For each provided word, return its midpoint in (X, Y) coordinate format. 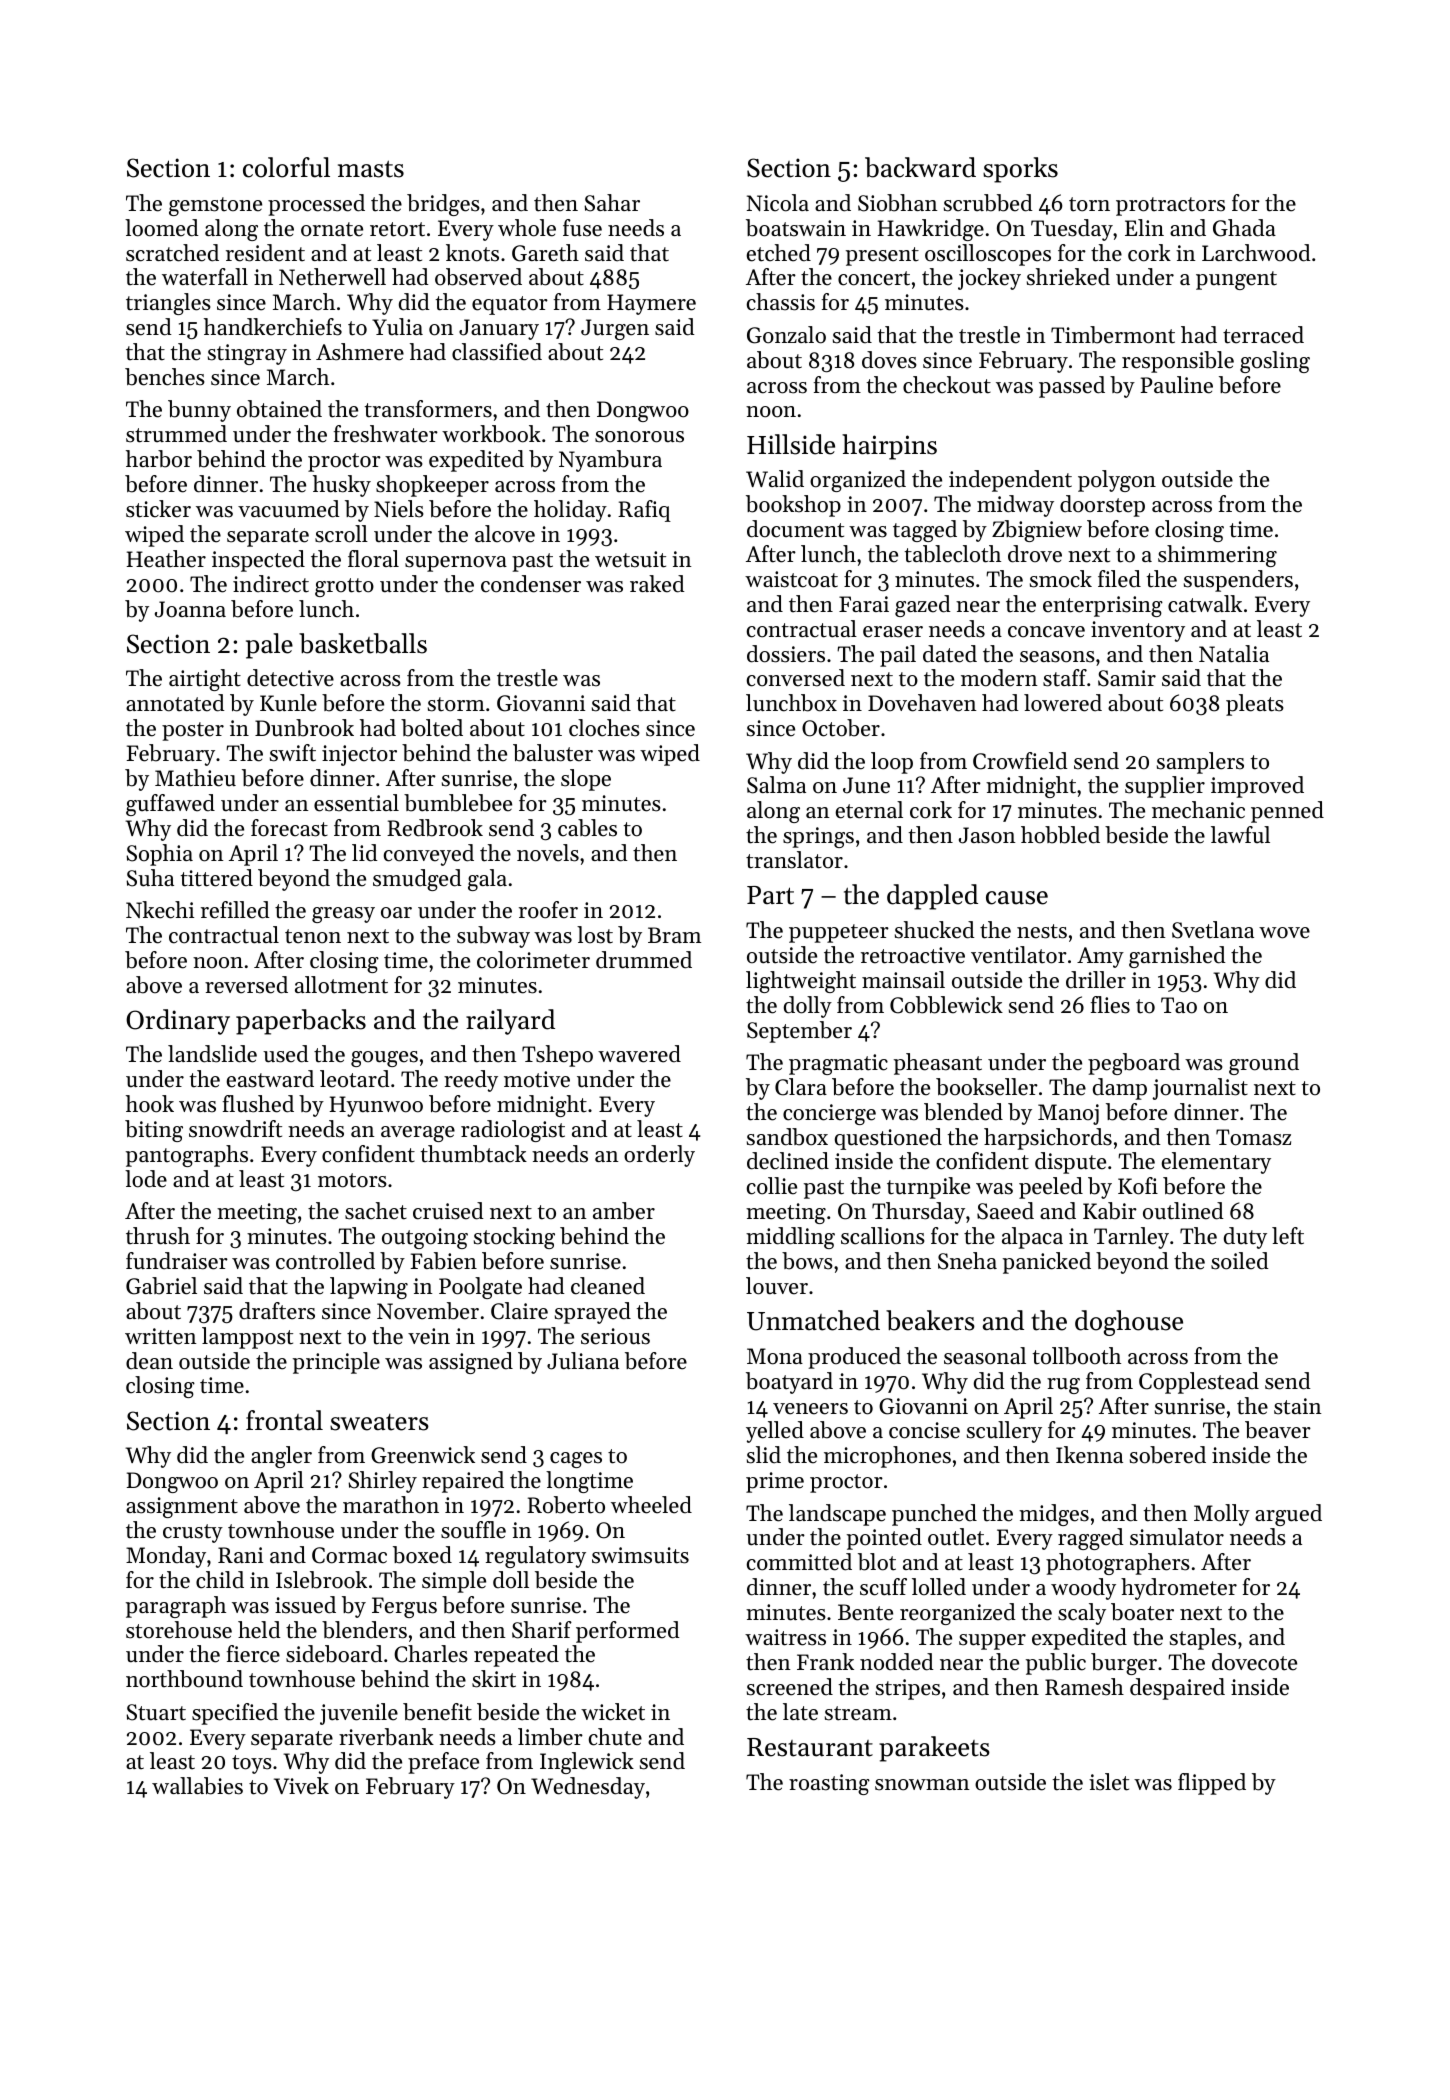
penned (1287, 812)
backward (920, 167)
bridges (443, 205)
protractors (1170, 206)
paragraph (176, 1607)
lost (595, 935)
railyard (510, 1022)
